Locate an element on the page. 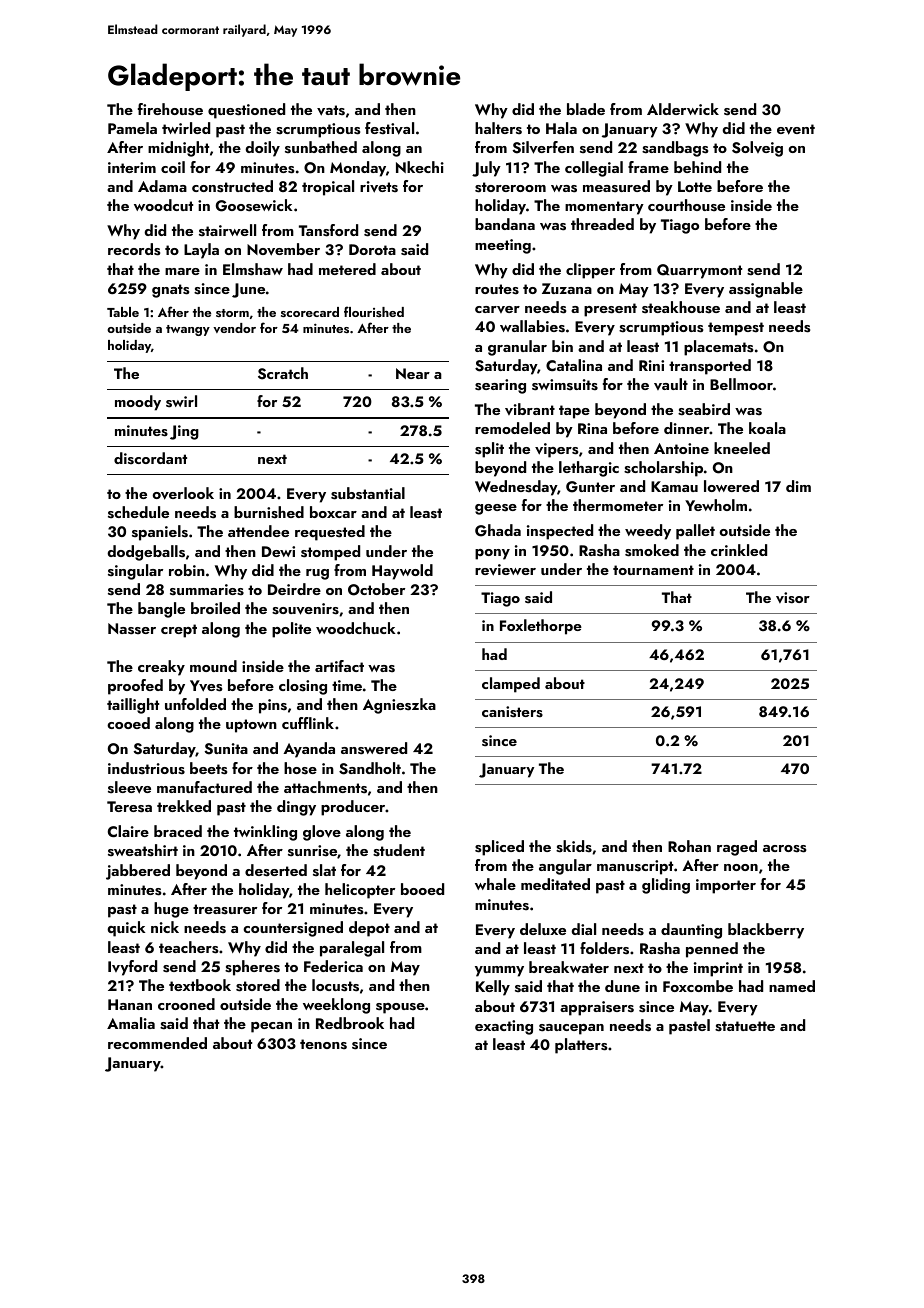 The height and width of the image is (1308, 924). across is located at coordinates (784, 849).
